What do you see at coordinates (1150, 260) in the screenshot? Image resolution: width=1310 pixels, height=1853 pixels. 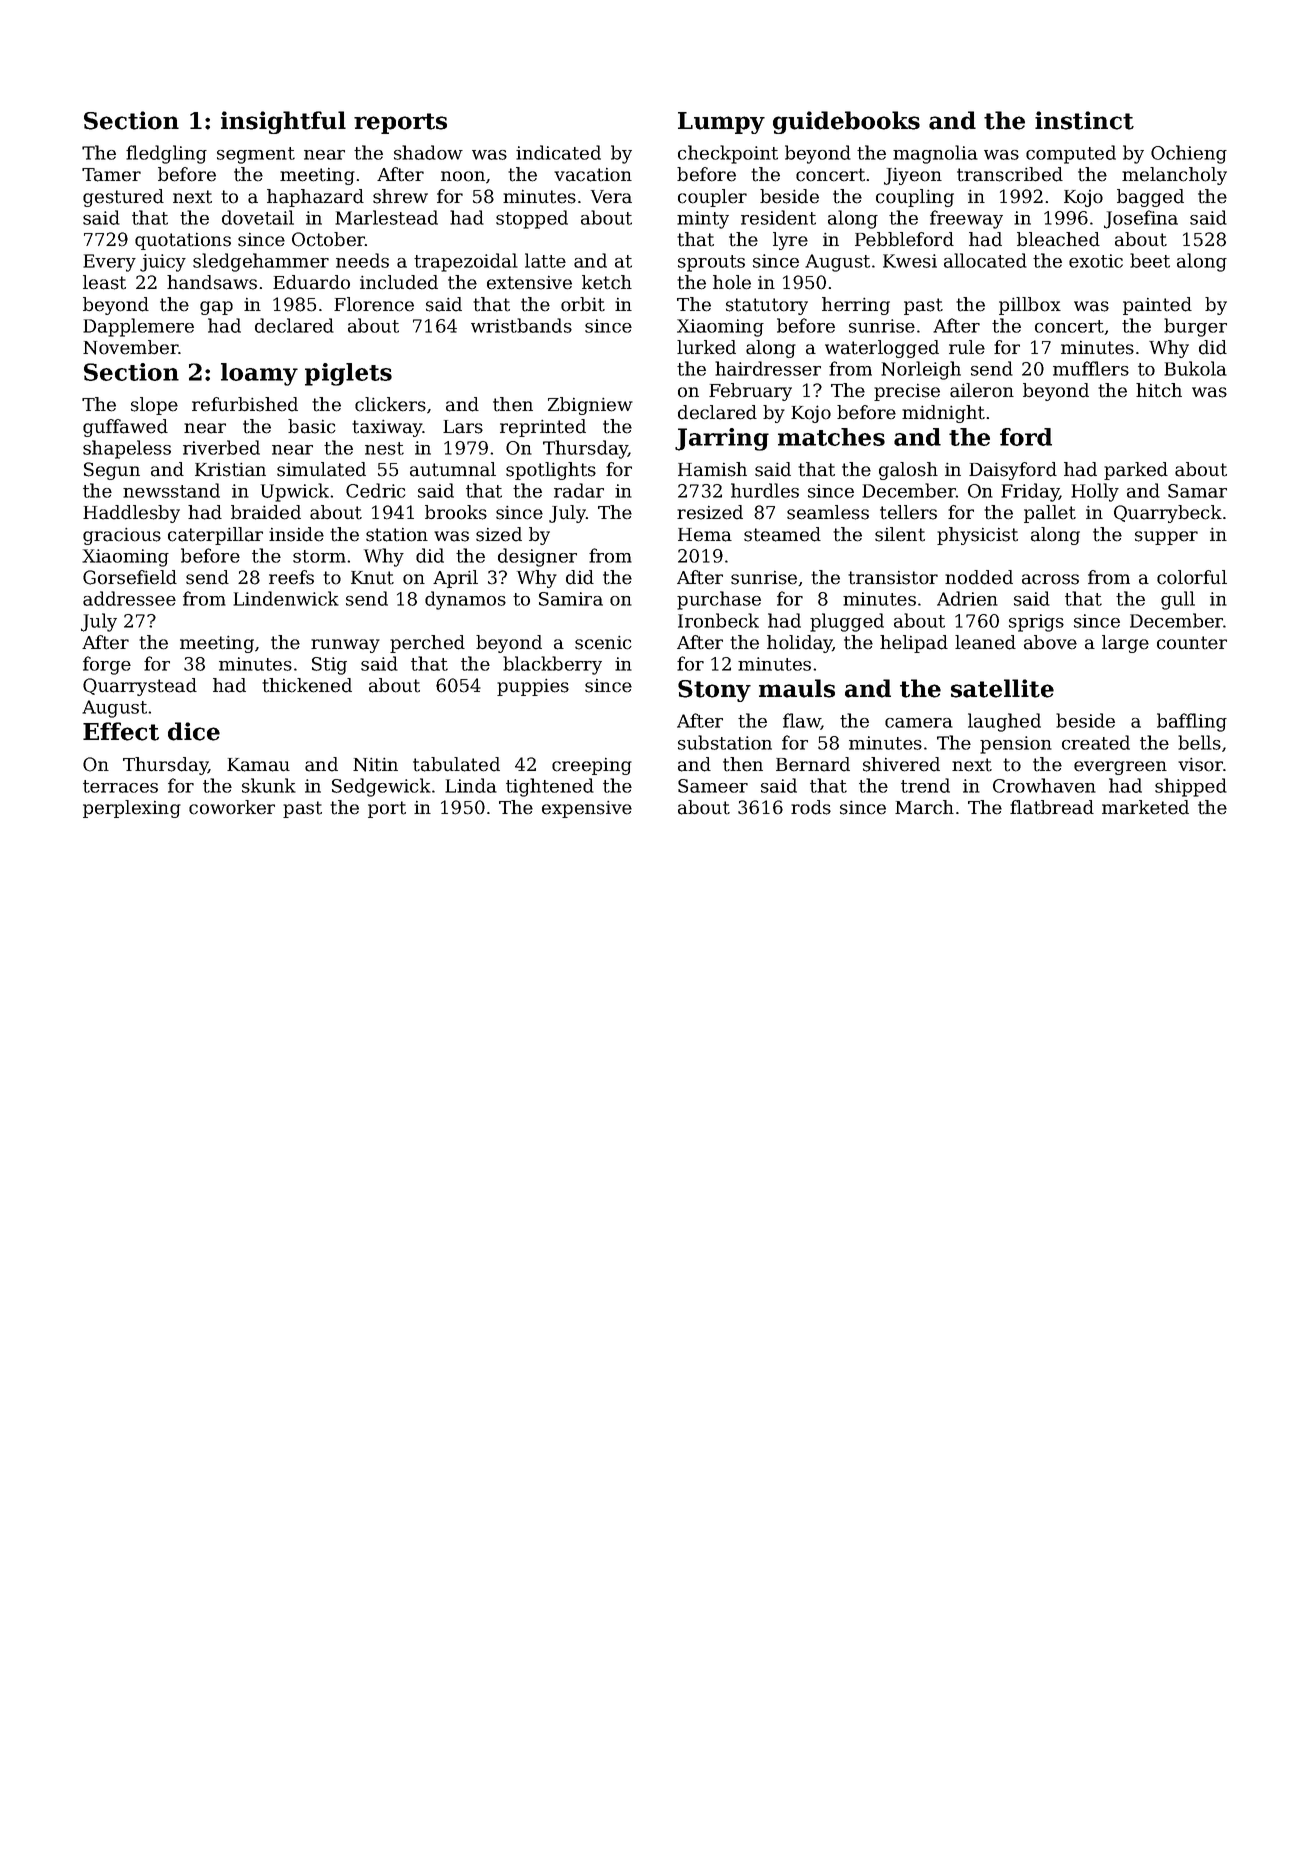 I see `beet` at bounding box center [1150, 260].
